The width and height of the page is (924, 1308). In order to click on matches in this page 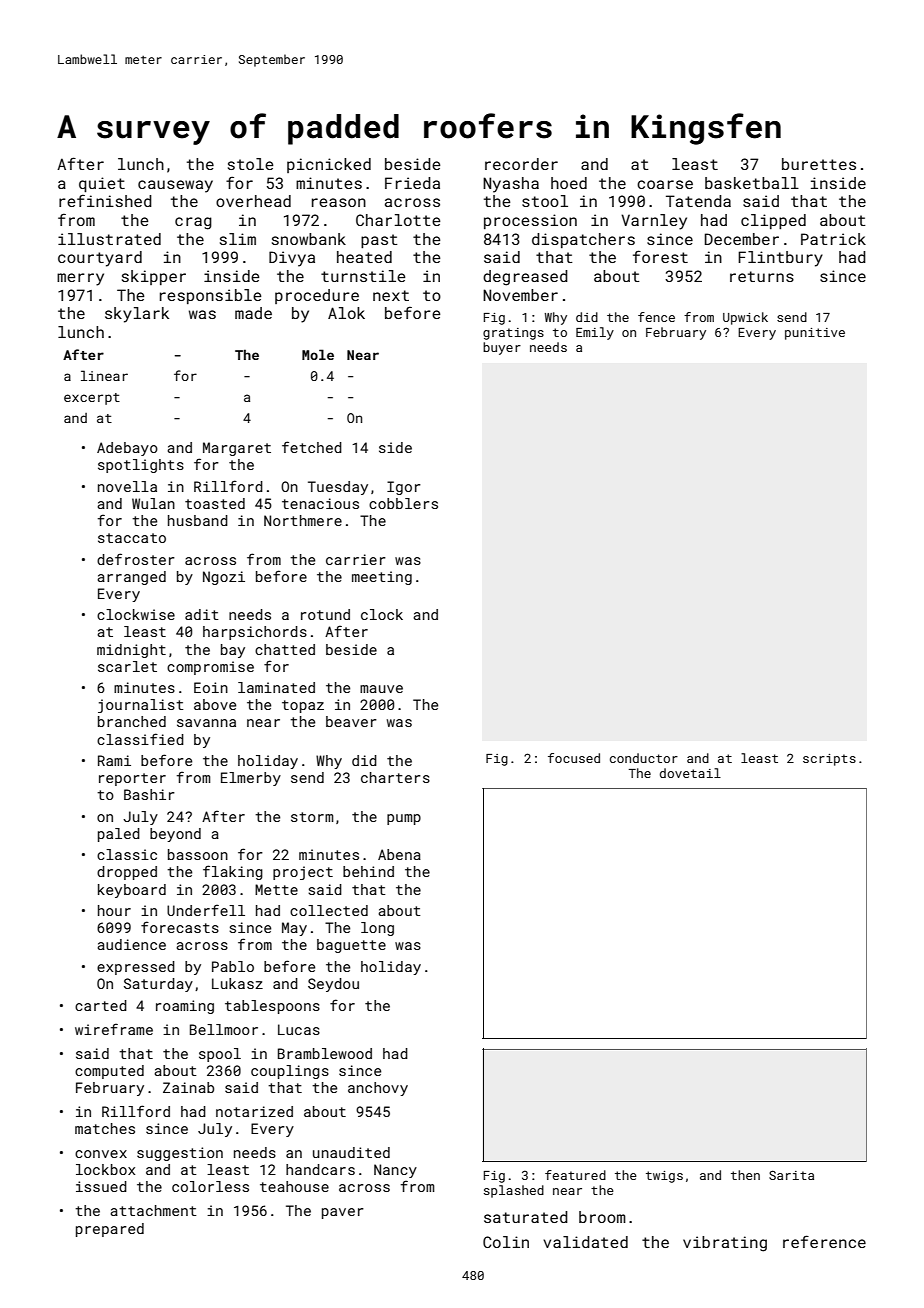, I will do `click(105, 1128)`.
